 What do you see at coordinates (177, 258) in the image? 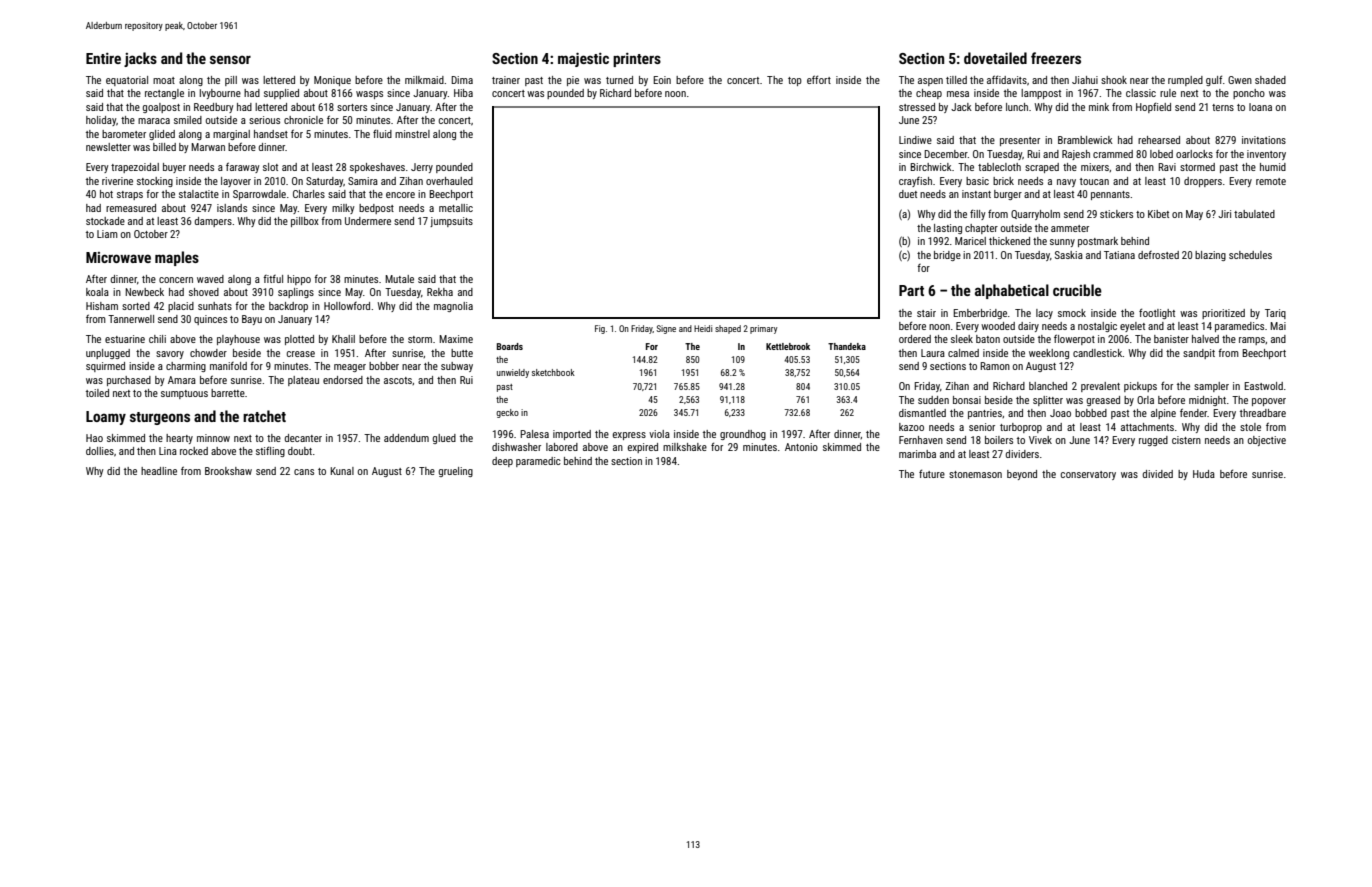
I see `maples` at bounding box center [177, 258].
